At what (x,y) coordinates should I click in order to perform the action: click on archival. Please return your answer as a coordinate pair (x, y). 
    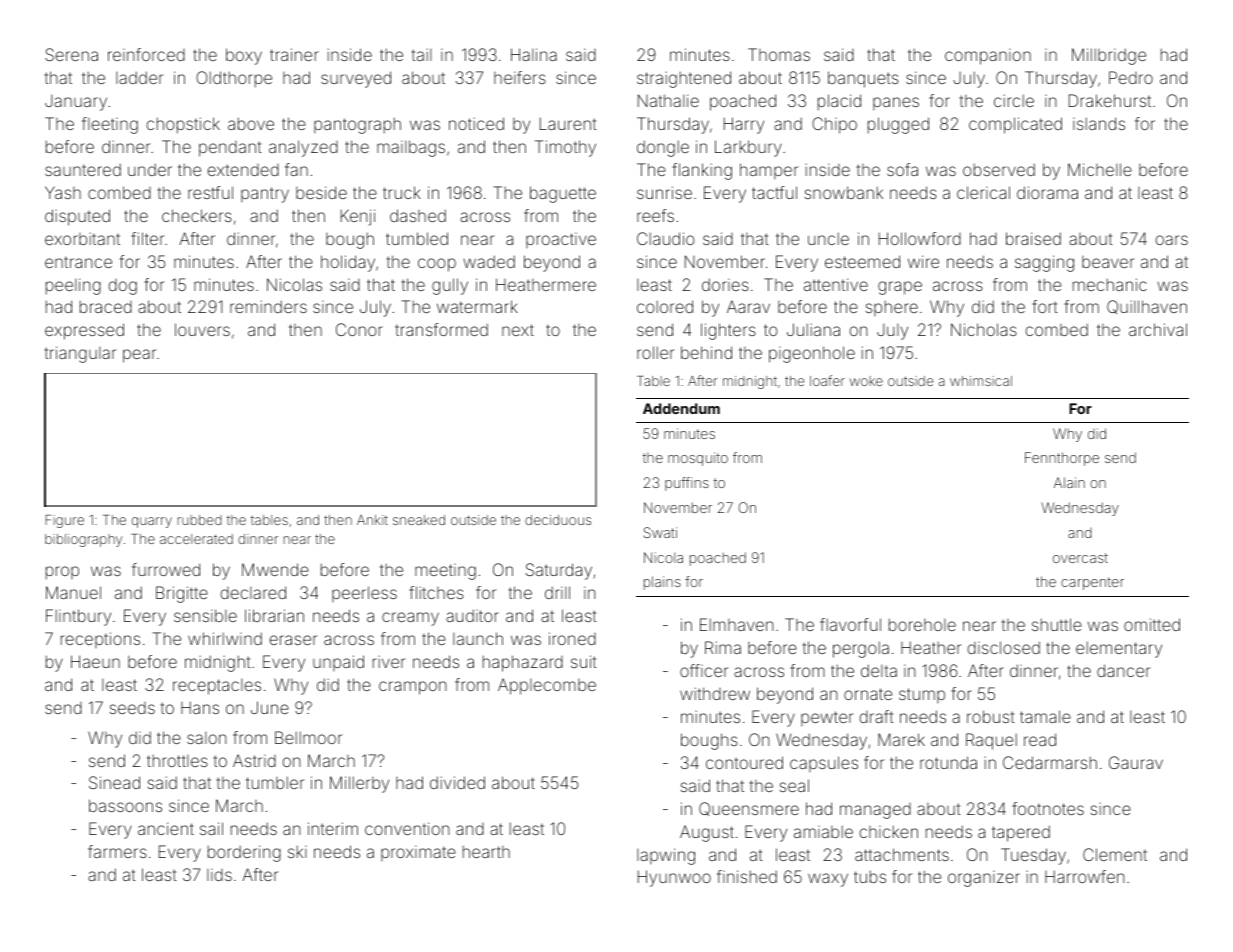
    Looking at the image, I should click on (1158, 329).
